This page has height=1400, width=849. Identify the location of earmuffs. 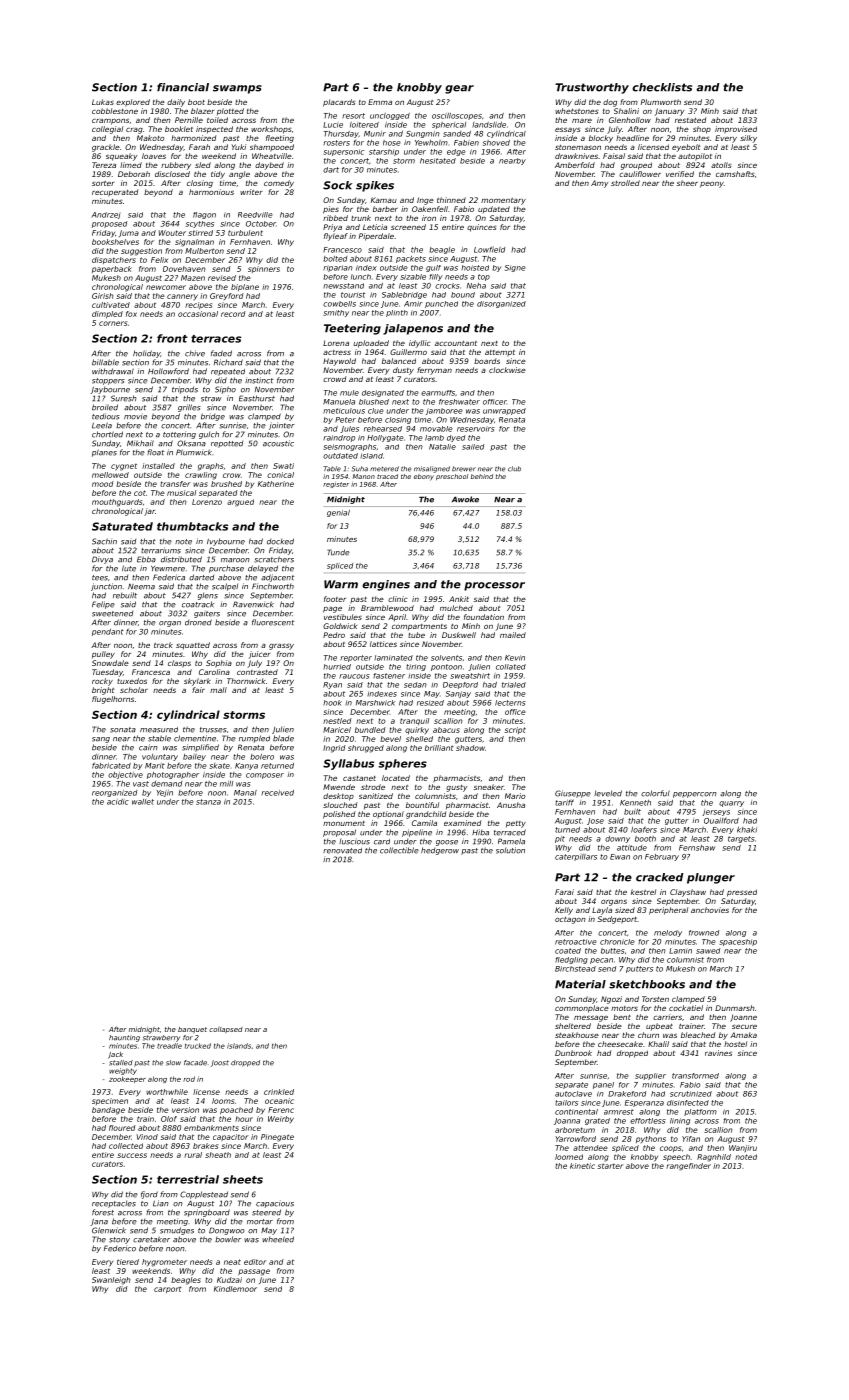
(438, 393).
